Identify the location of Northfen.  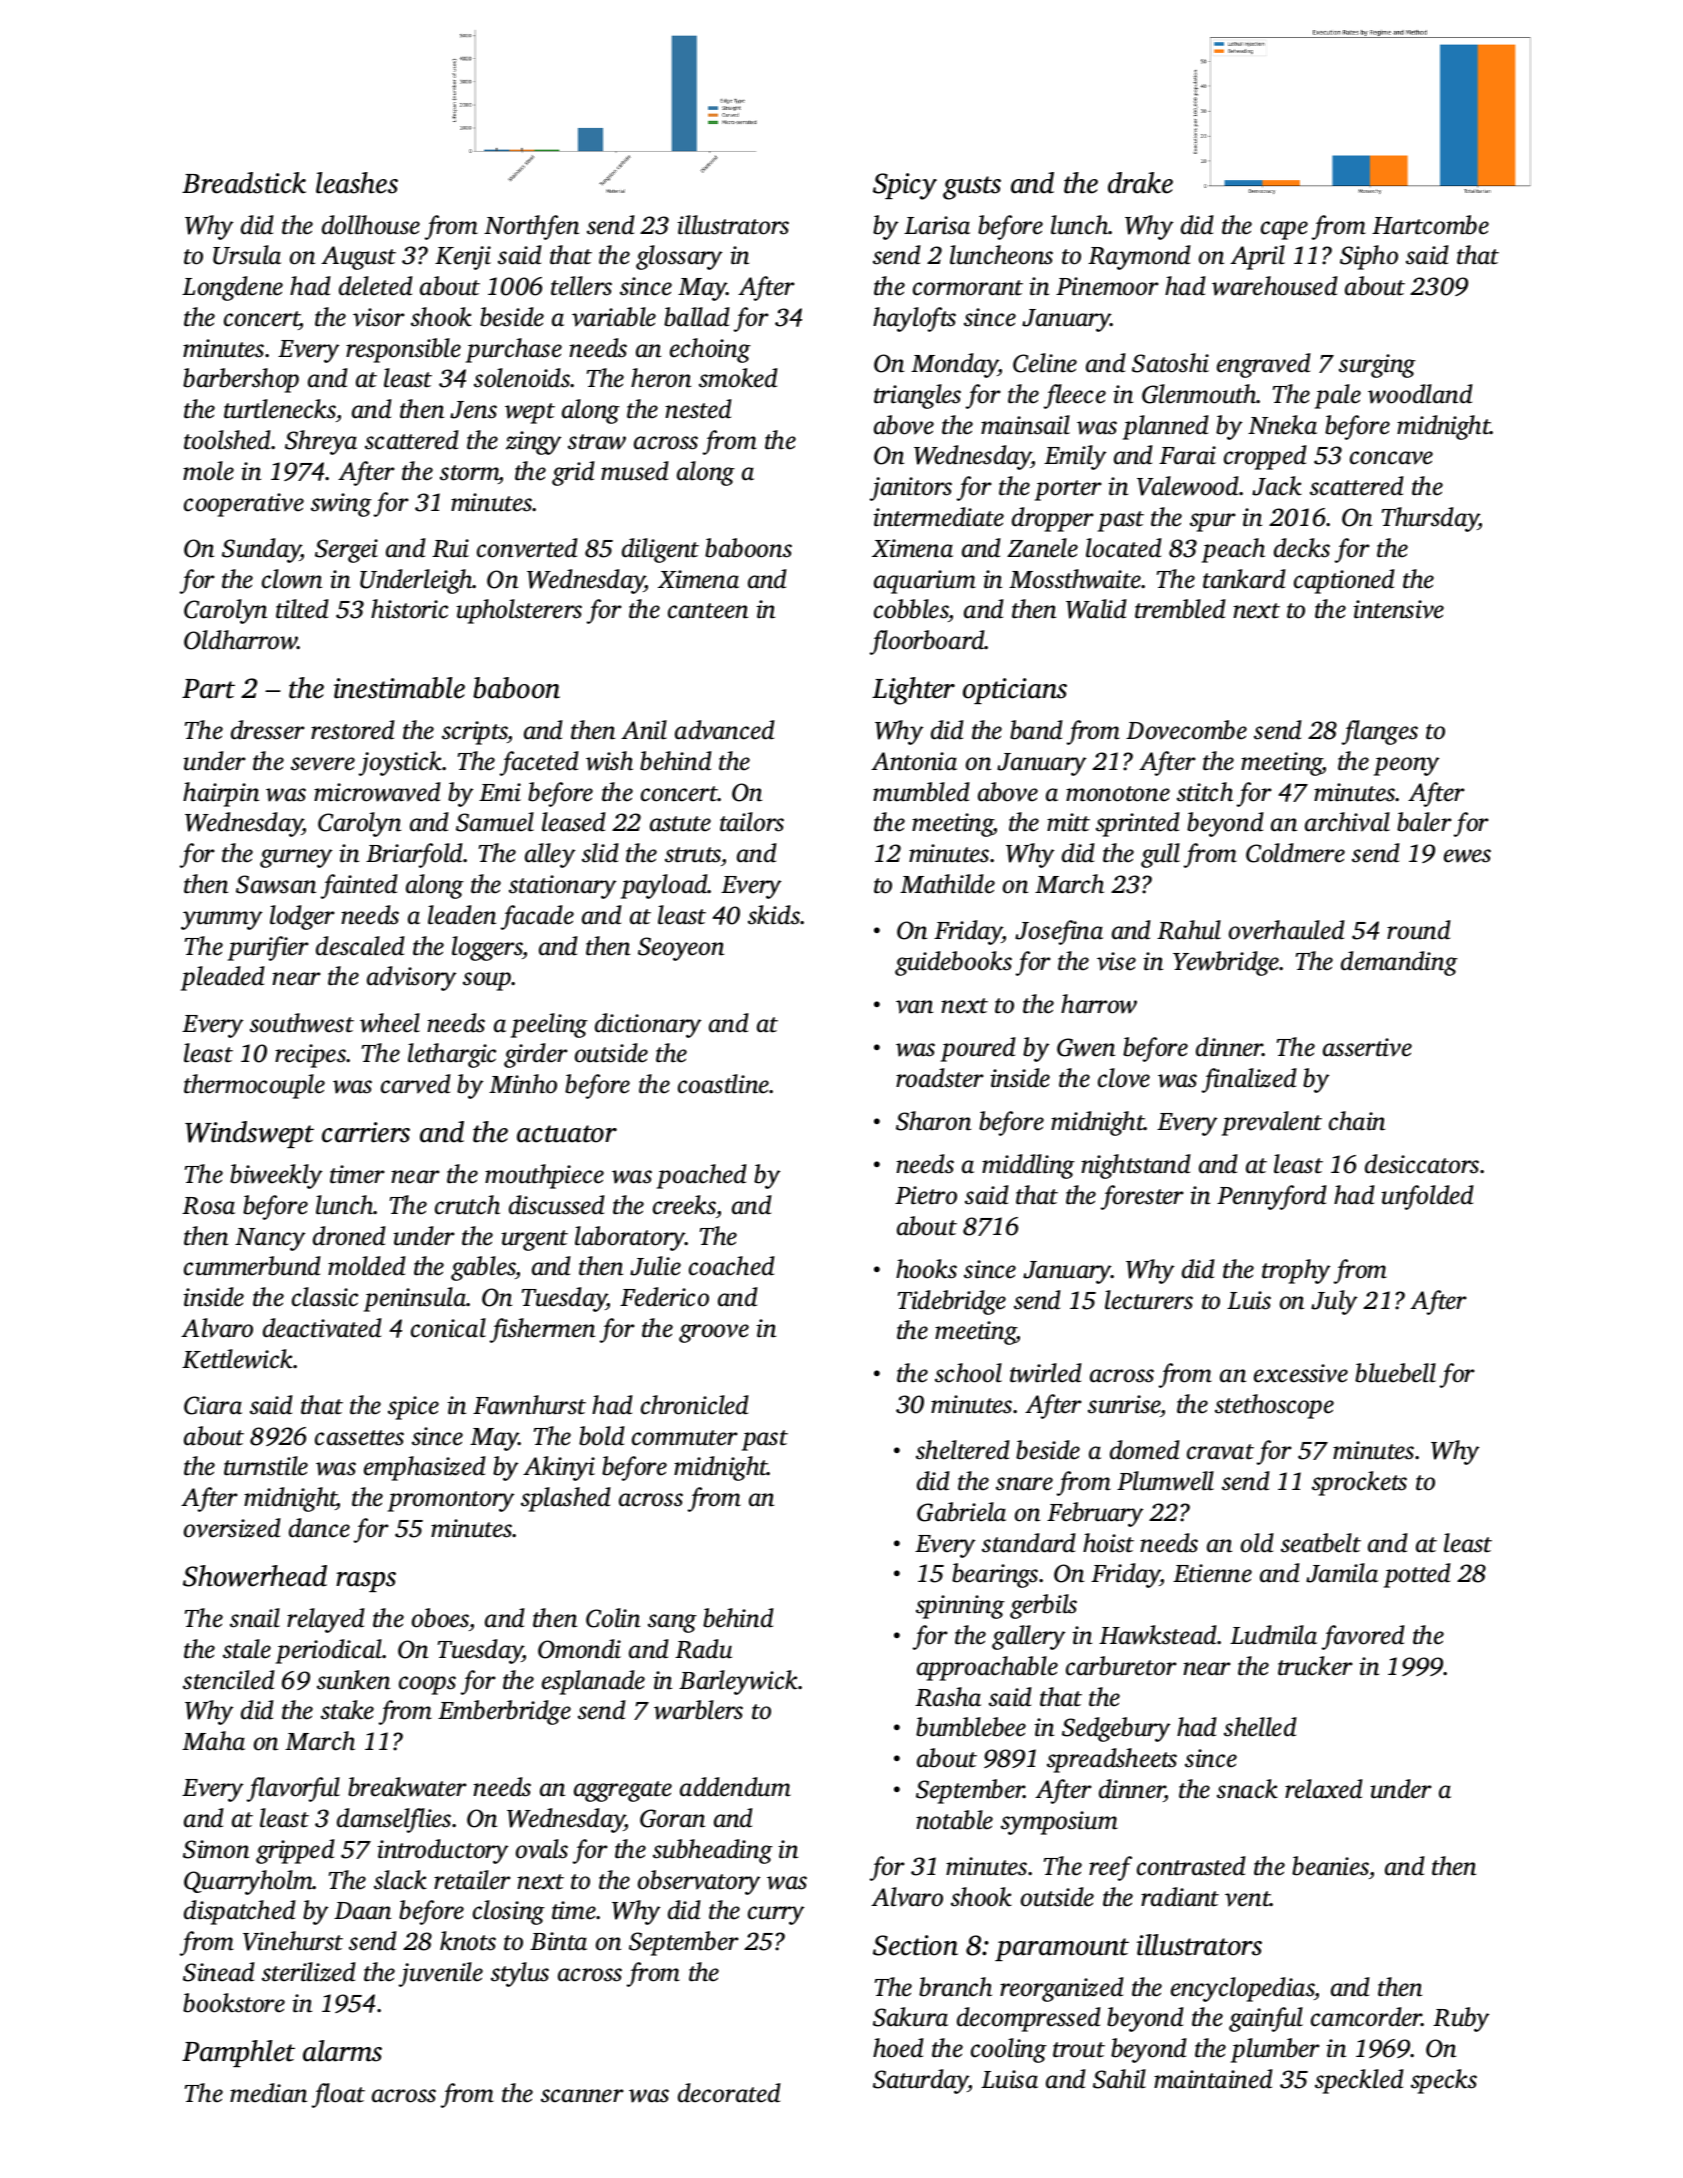
(531, 227).
